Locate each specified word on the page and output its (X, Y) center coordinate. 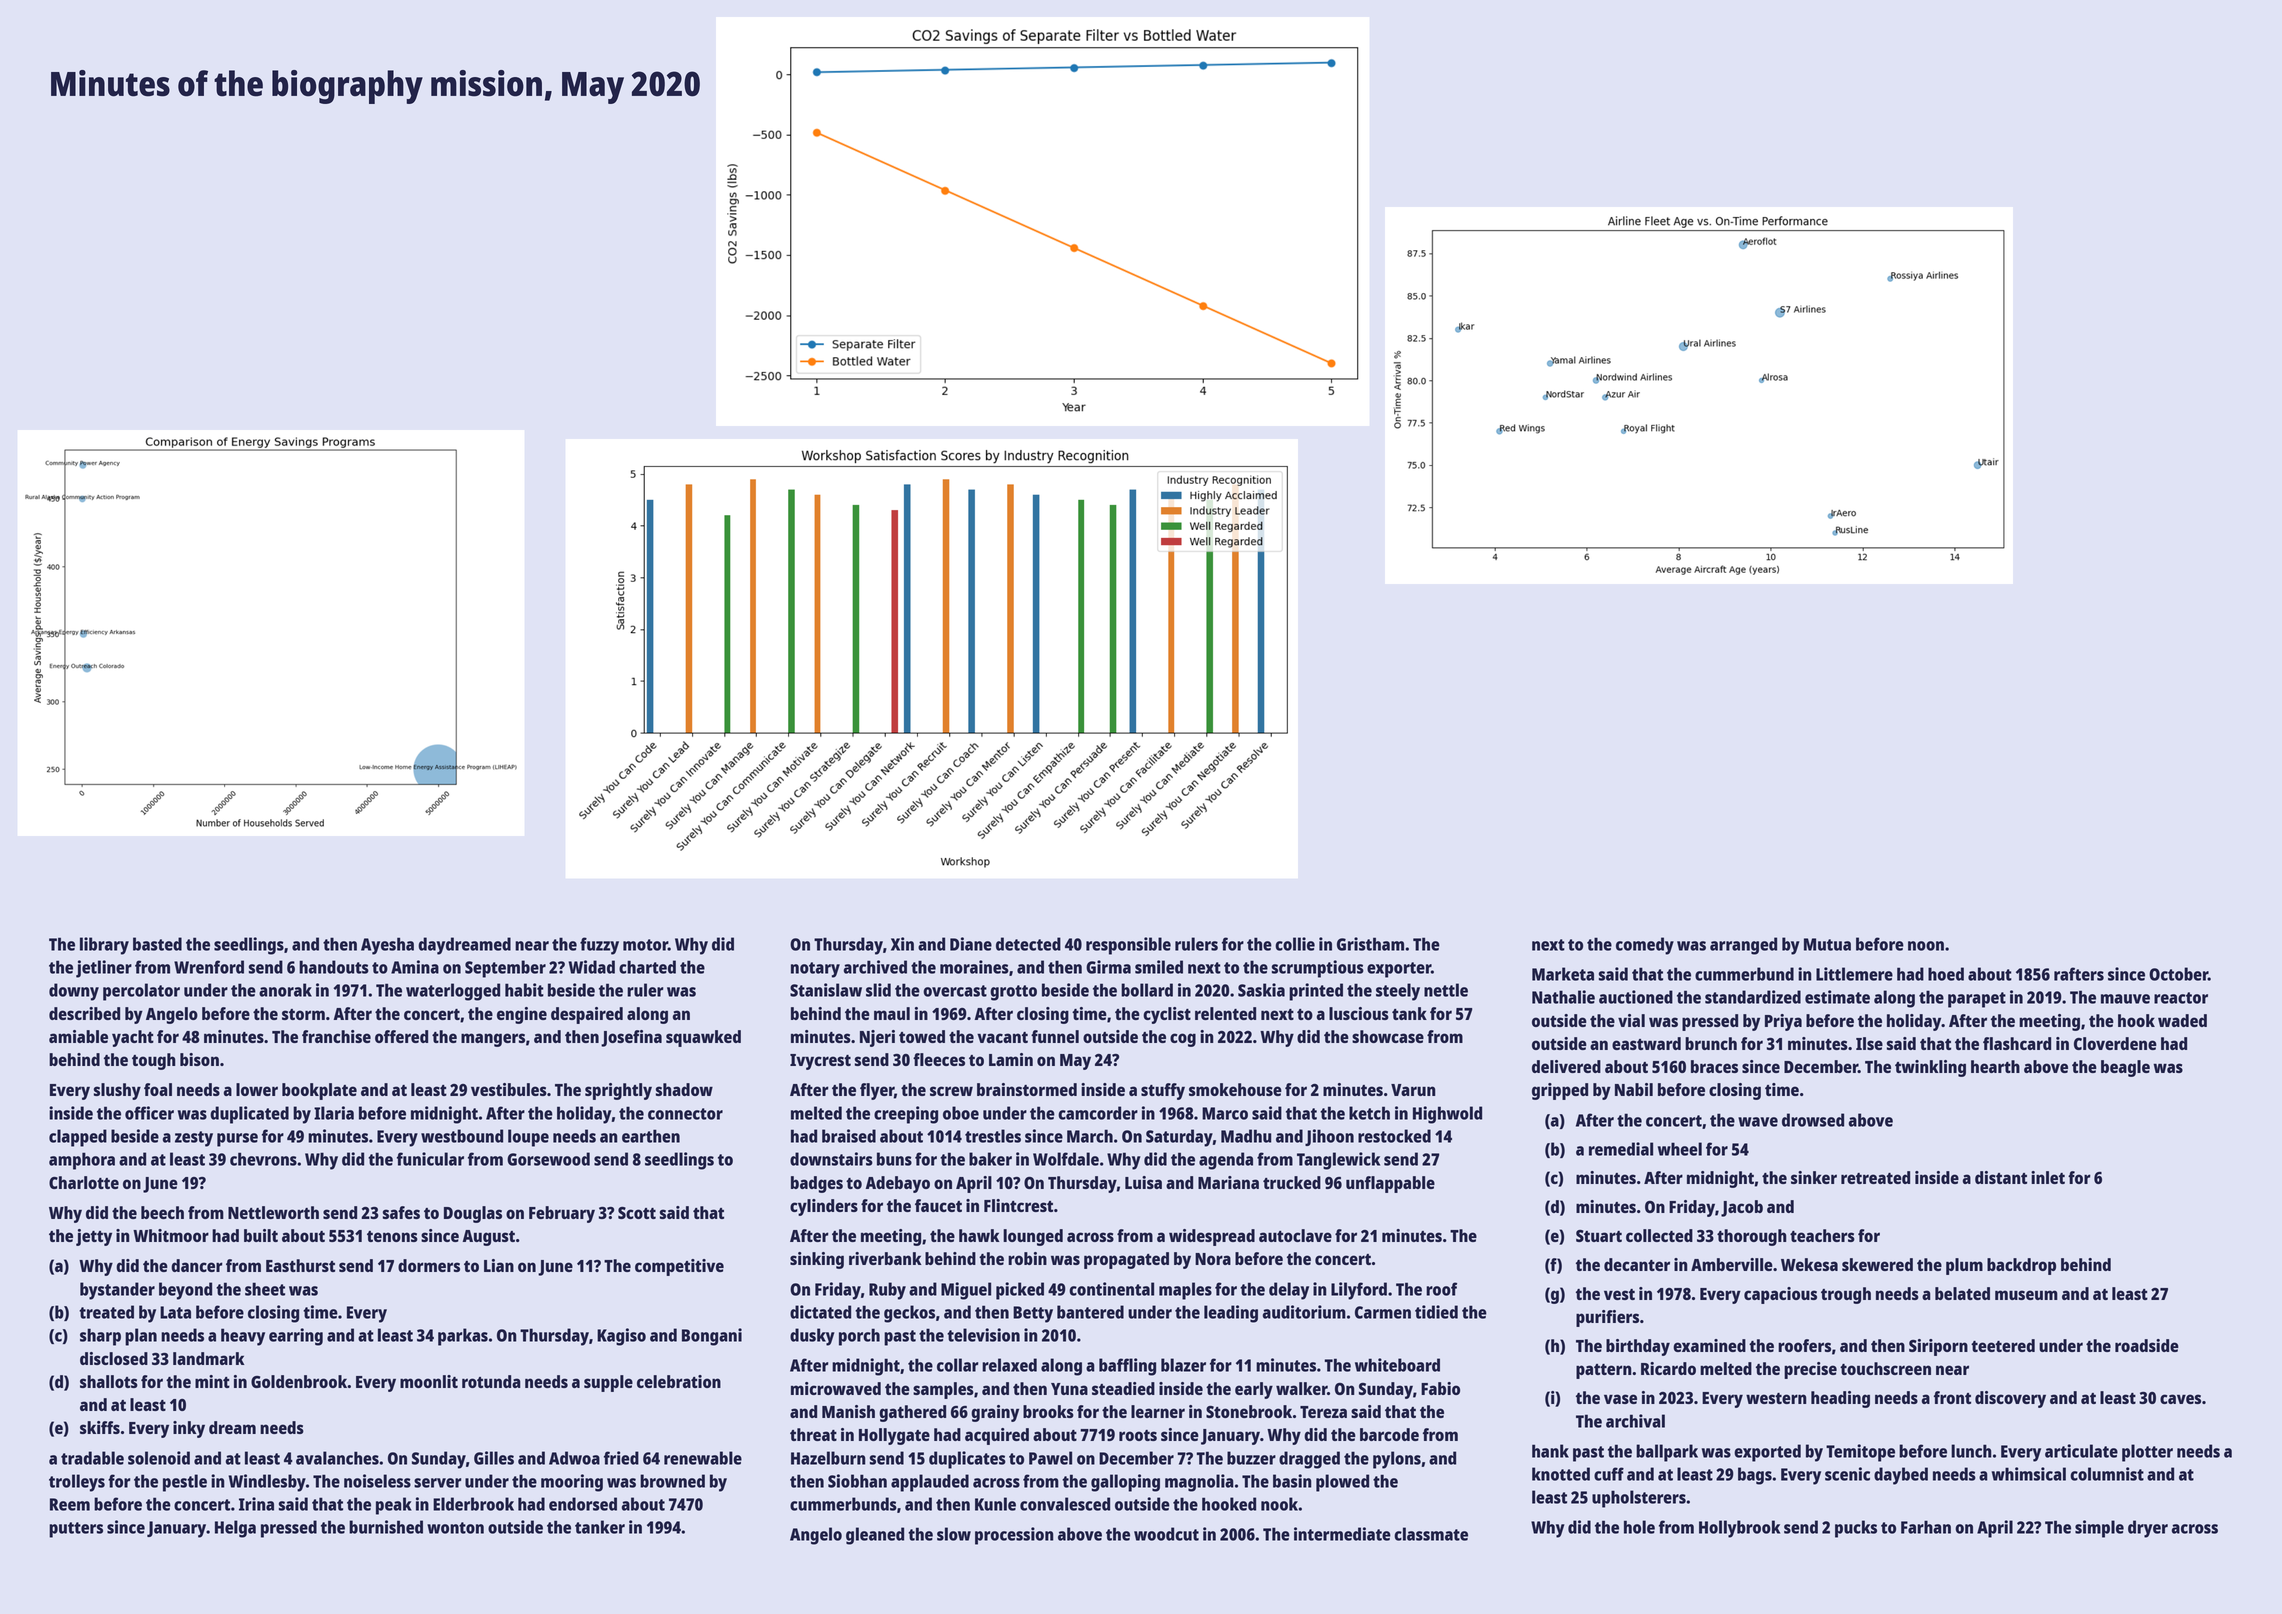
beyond (185, 1291)
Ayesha (387, 946)
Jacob (1742, 1208)
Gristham (1370, 944)
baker (990, 1159)
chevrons (263, 1159)
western (1776, 1398)
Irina (256, 1504)
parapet (1977, 1000)
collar (957, 1365)
